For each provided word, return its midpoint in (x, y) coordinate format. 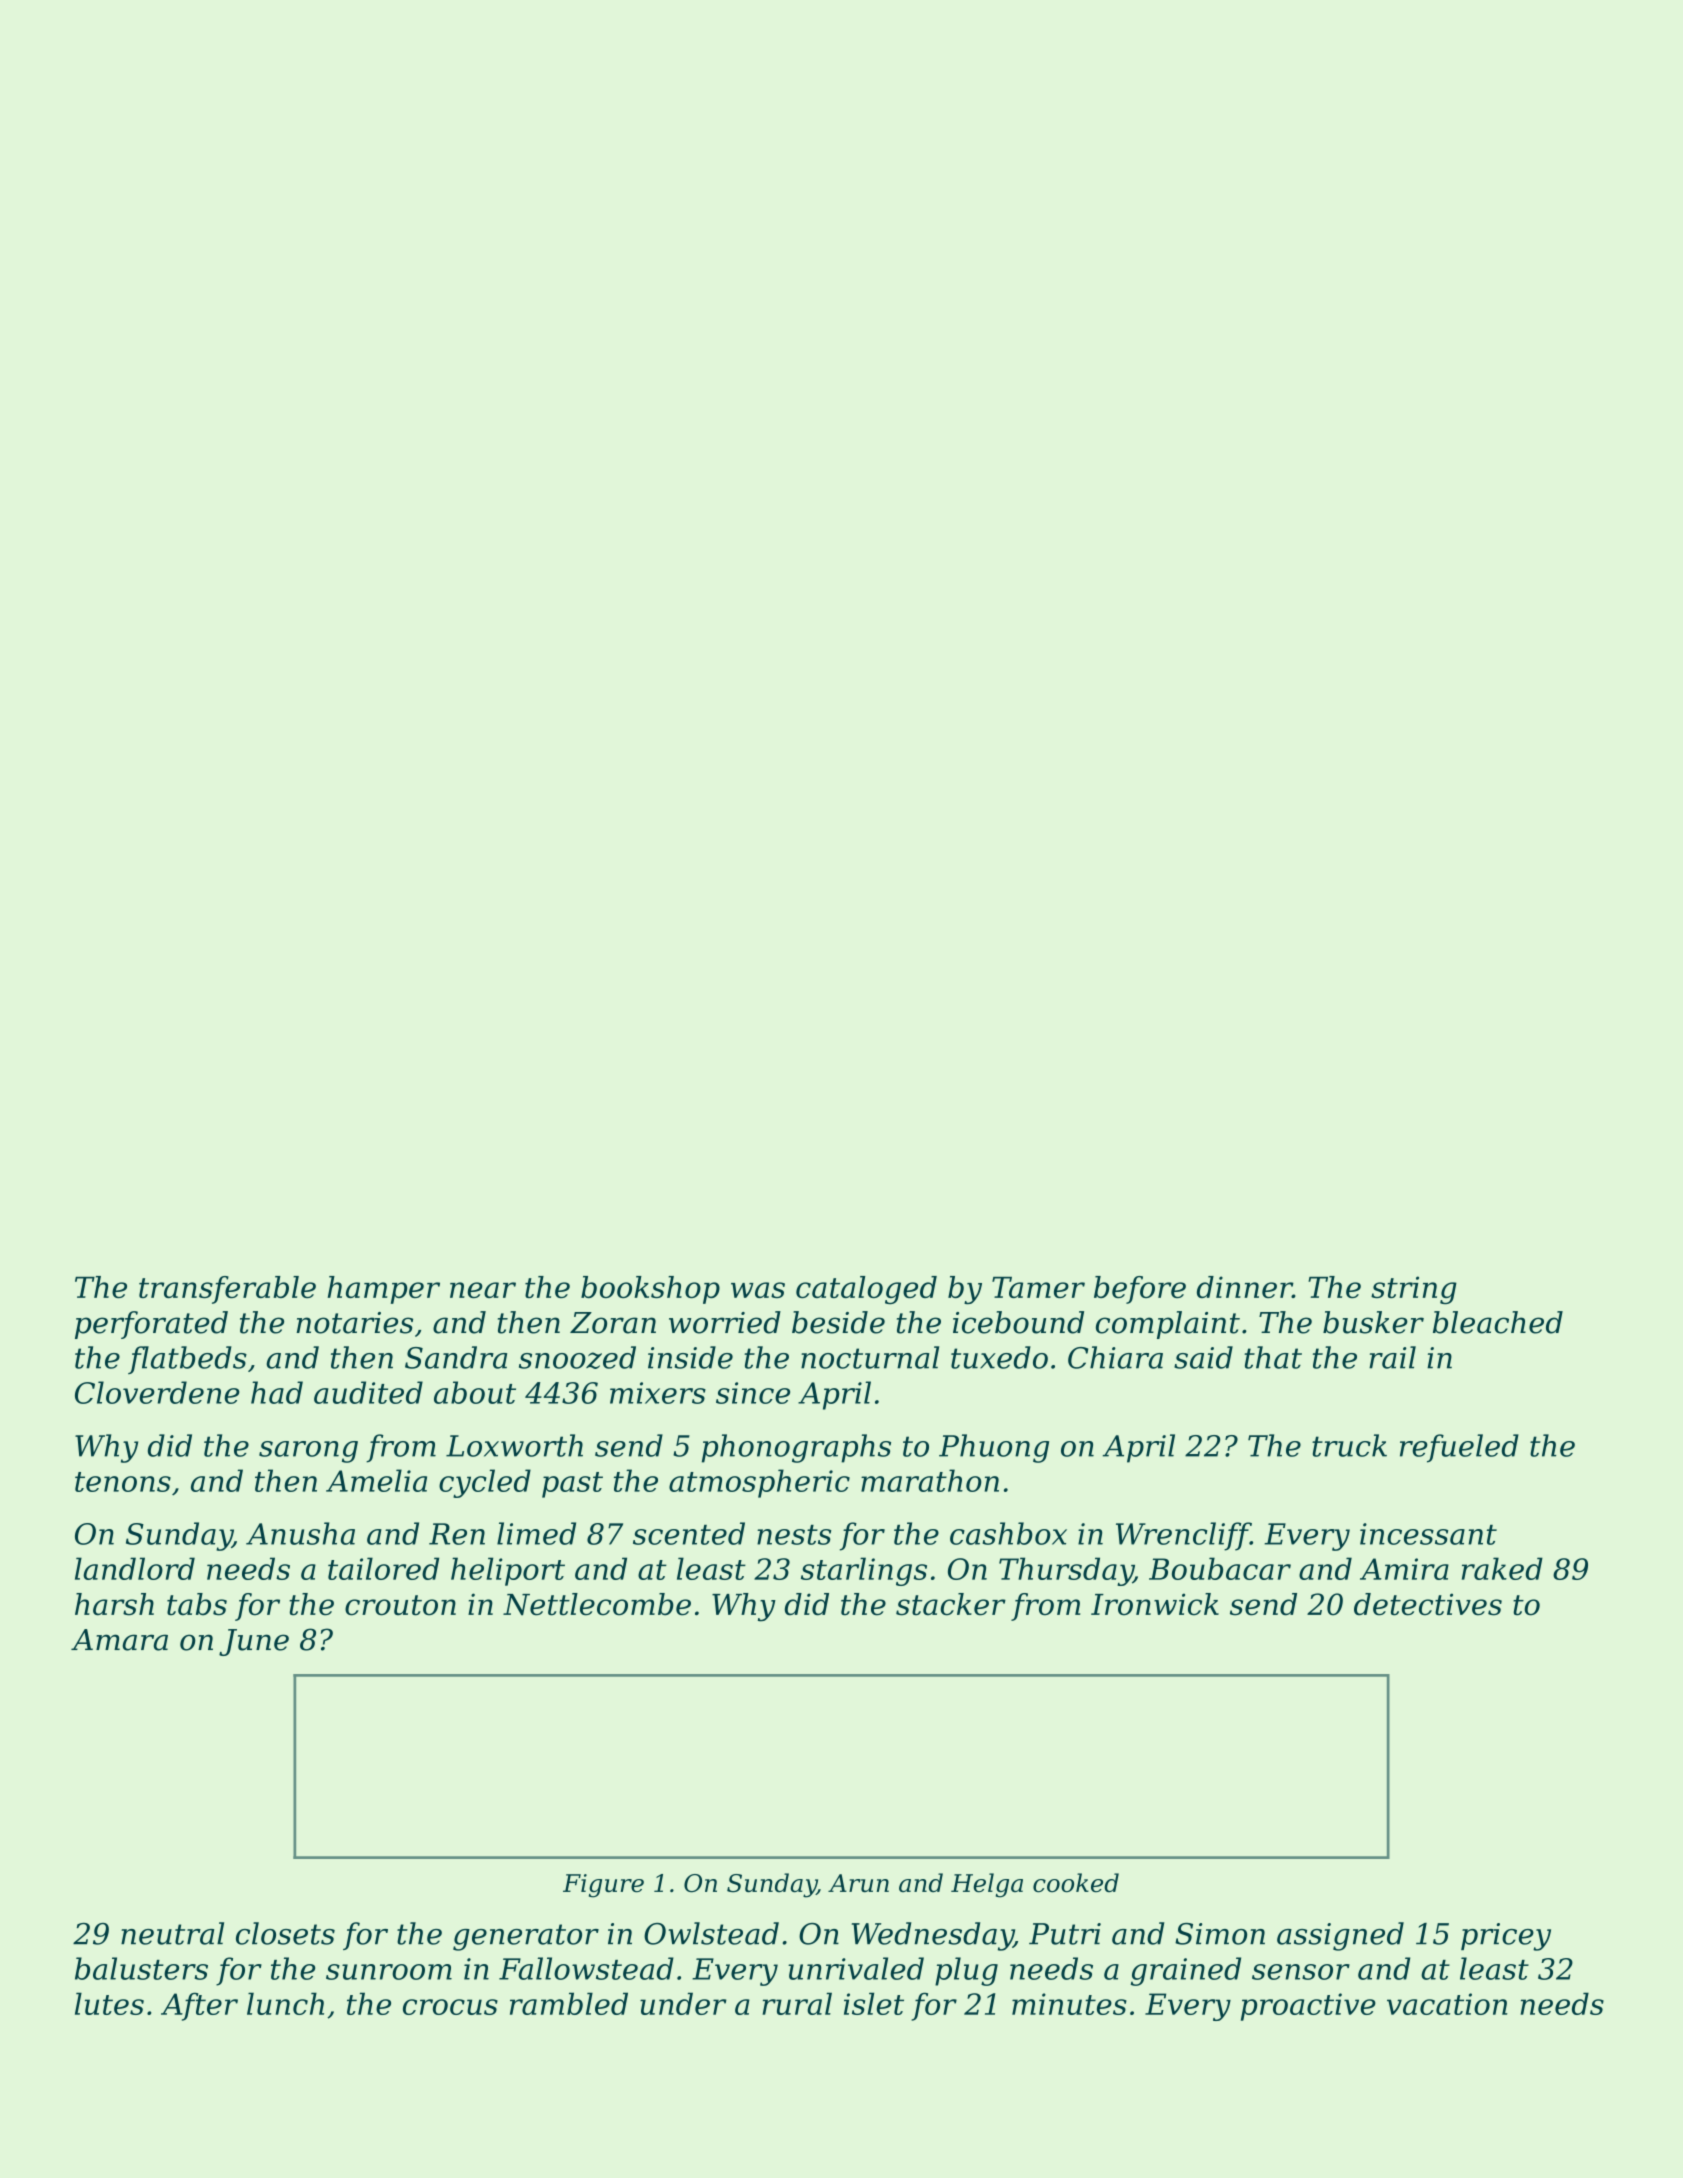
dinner (1244, 1287)
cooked (1076, 1883)
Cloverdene (157, 1392)
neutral (172, 1933)
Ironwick (1155, 1604)
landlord (135, 1568)
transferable (227, 1290)
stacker (951, 1604)
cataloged (866, 1290)
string (1414, 1290)
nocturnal (870, 1357)
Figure (603, 1886)
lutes (109, 2003)
